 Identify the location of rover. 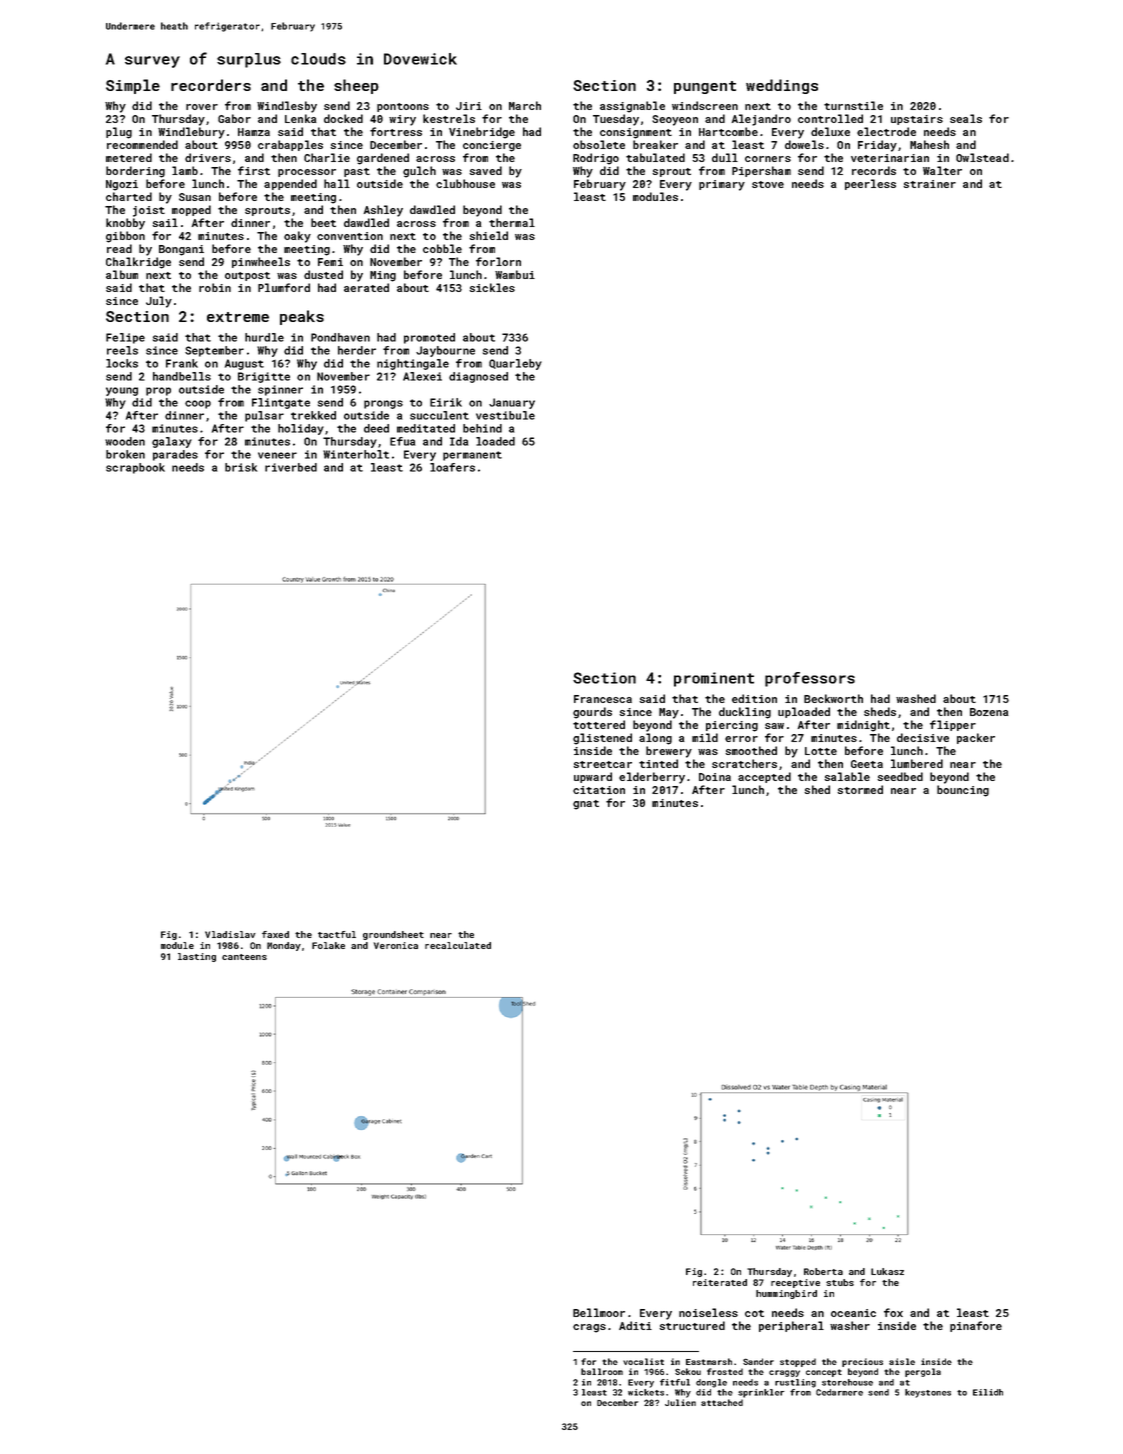
(202, 107).
